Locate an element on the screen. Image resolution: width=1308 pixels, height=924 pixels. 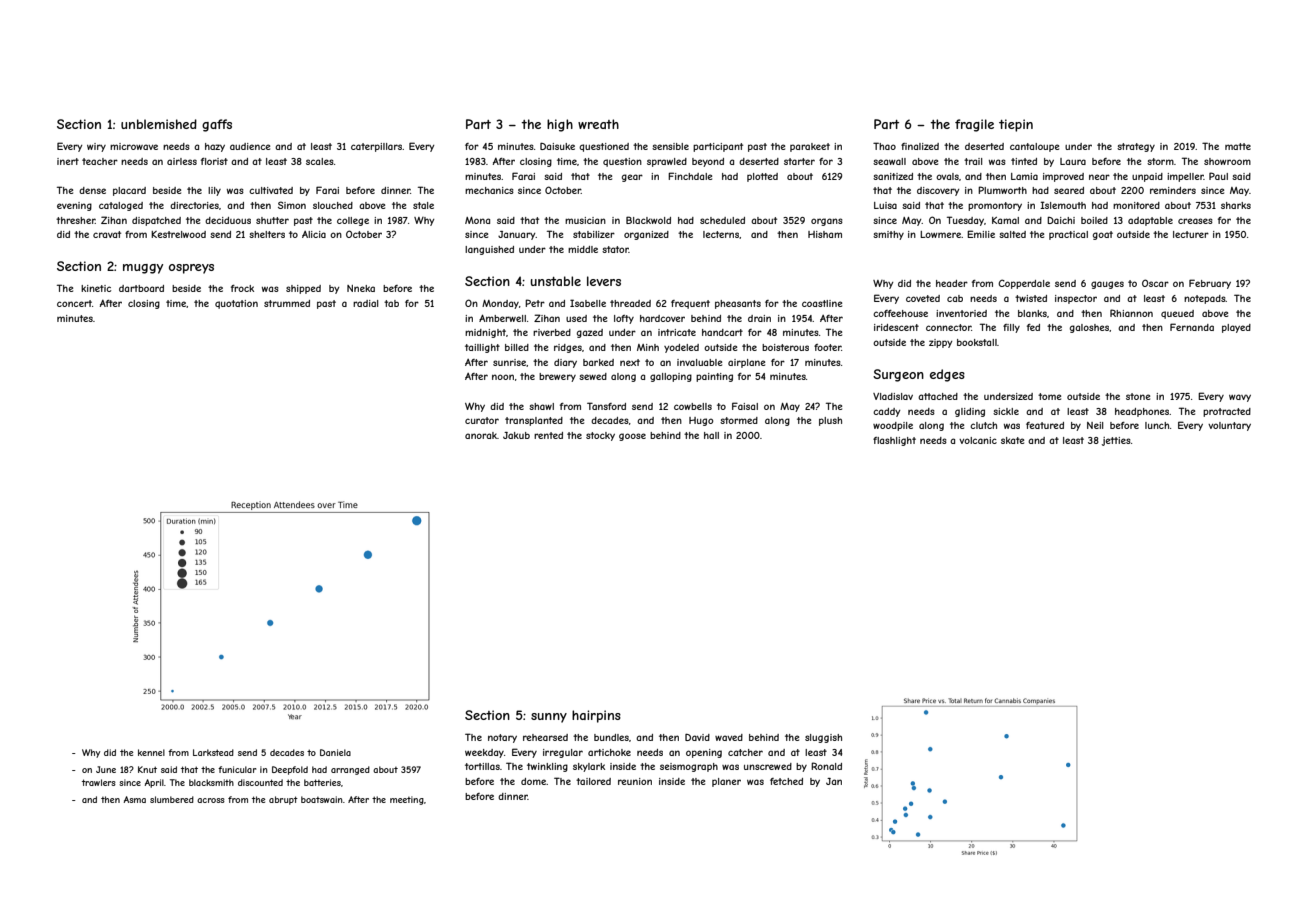
seared is located at coordinates (1069, 190).
